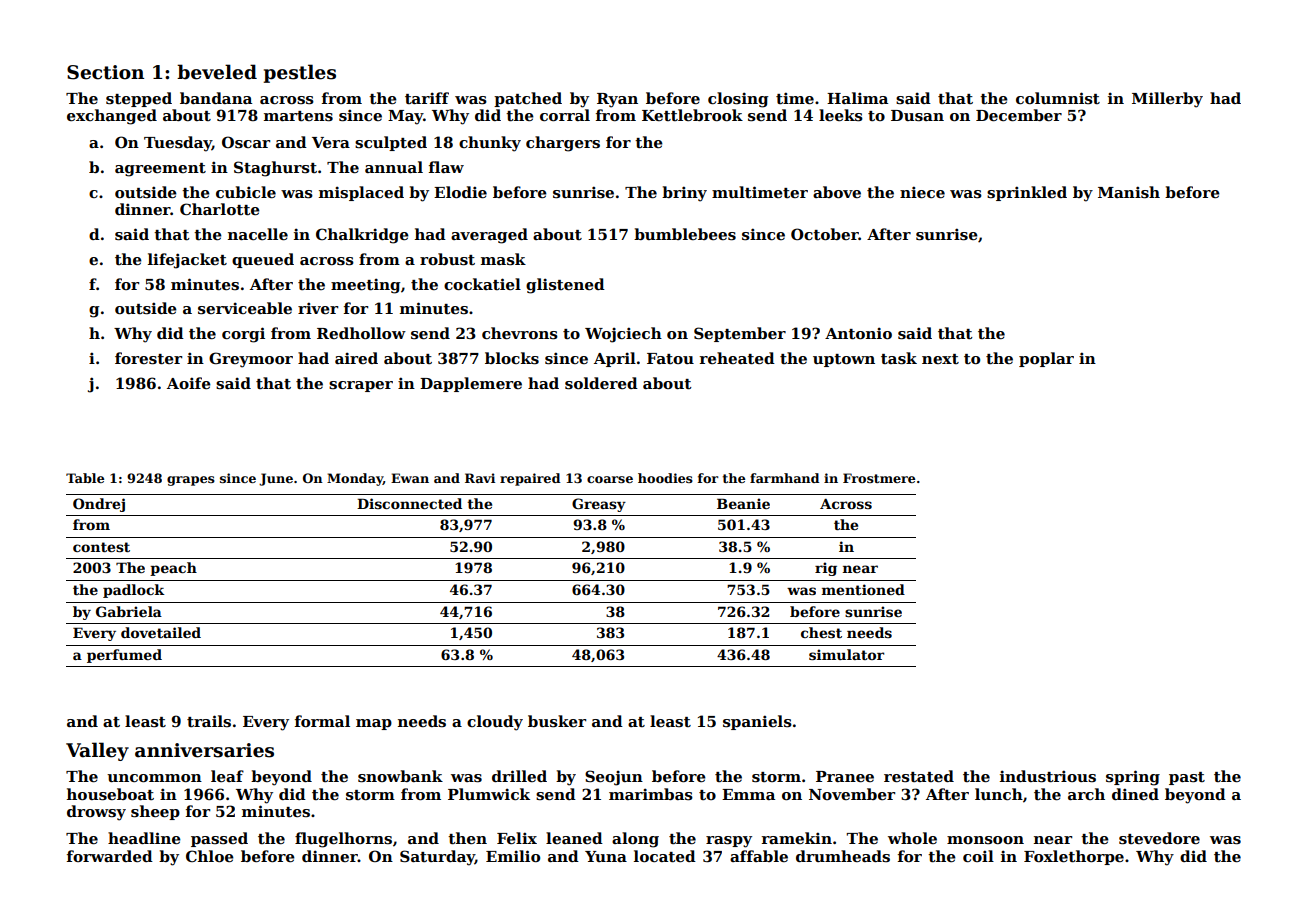 The height and width of the document is (924, 1308). I want to click on Greasy, so click(599, 505).
